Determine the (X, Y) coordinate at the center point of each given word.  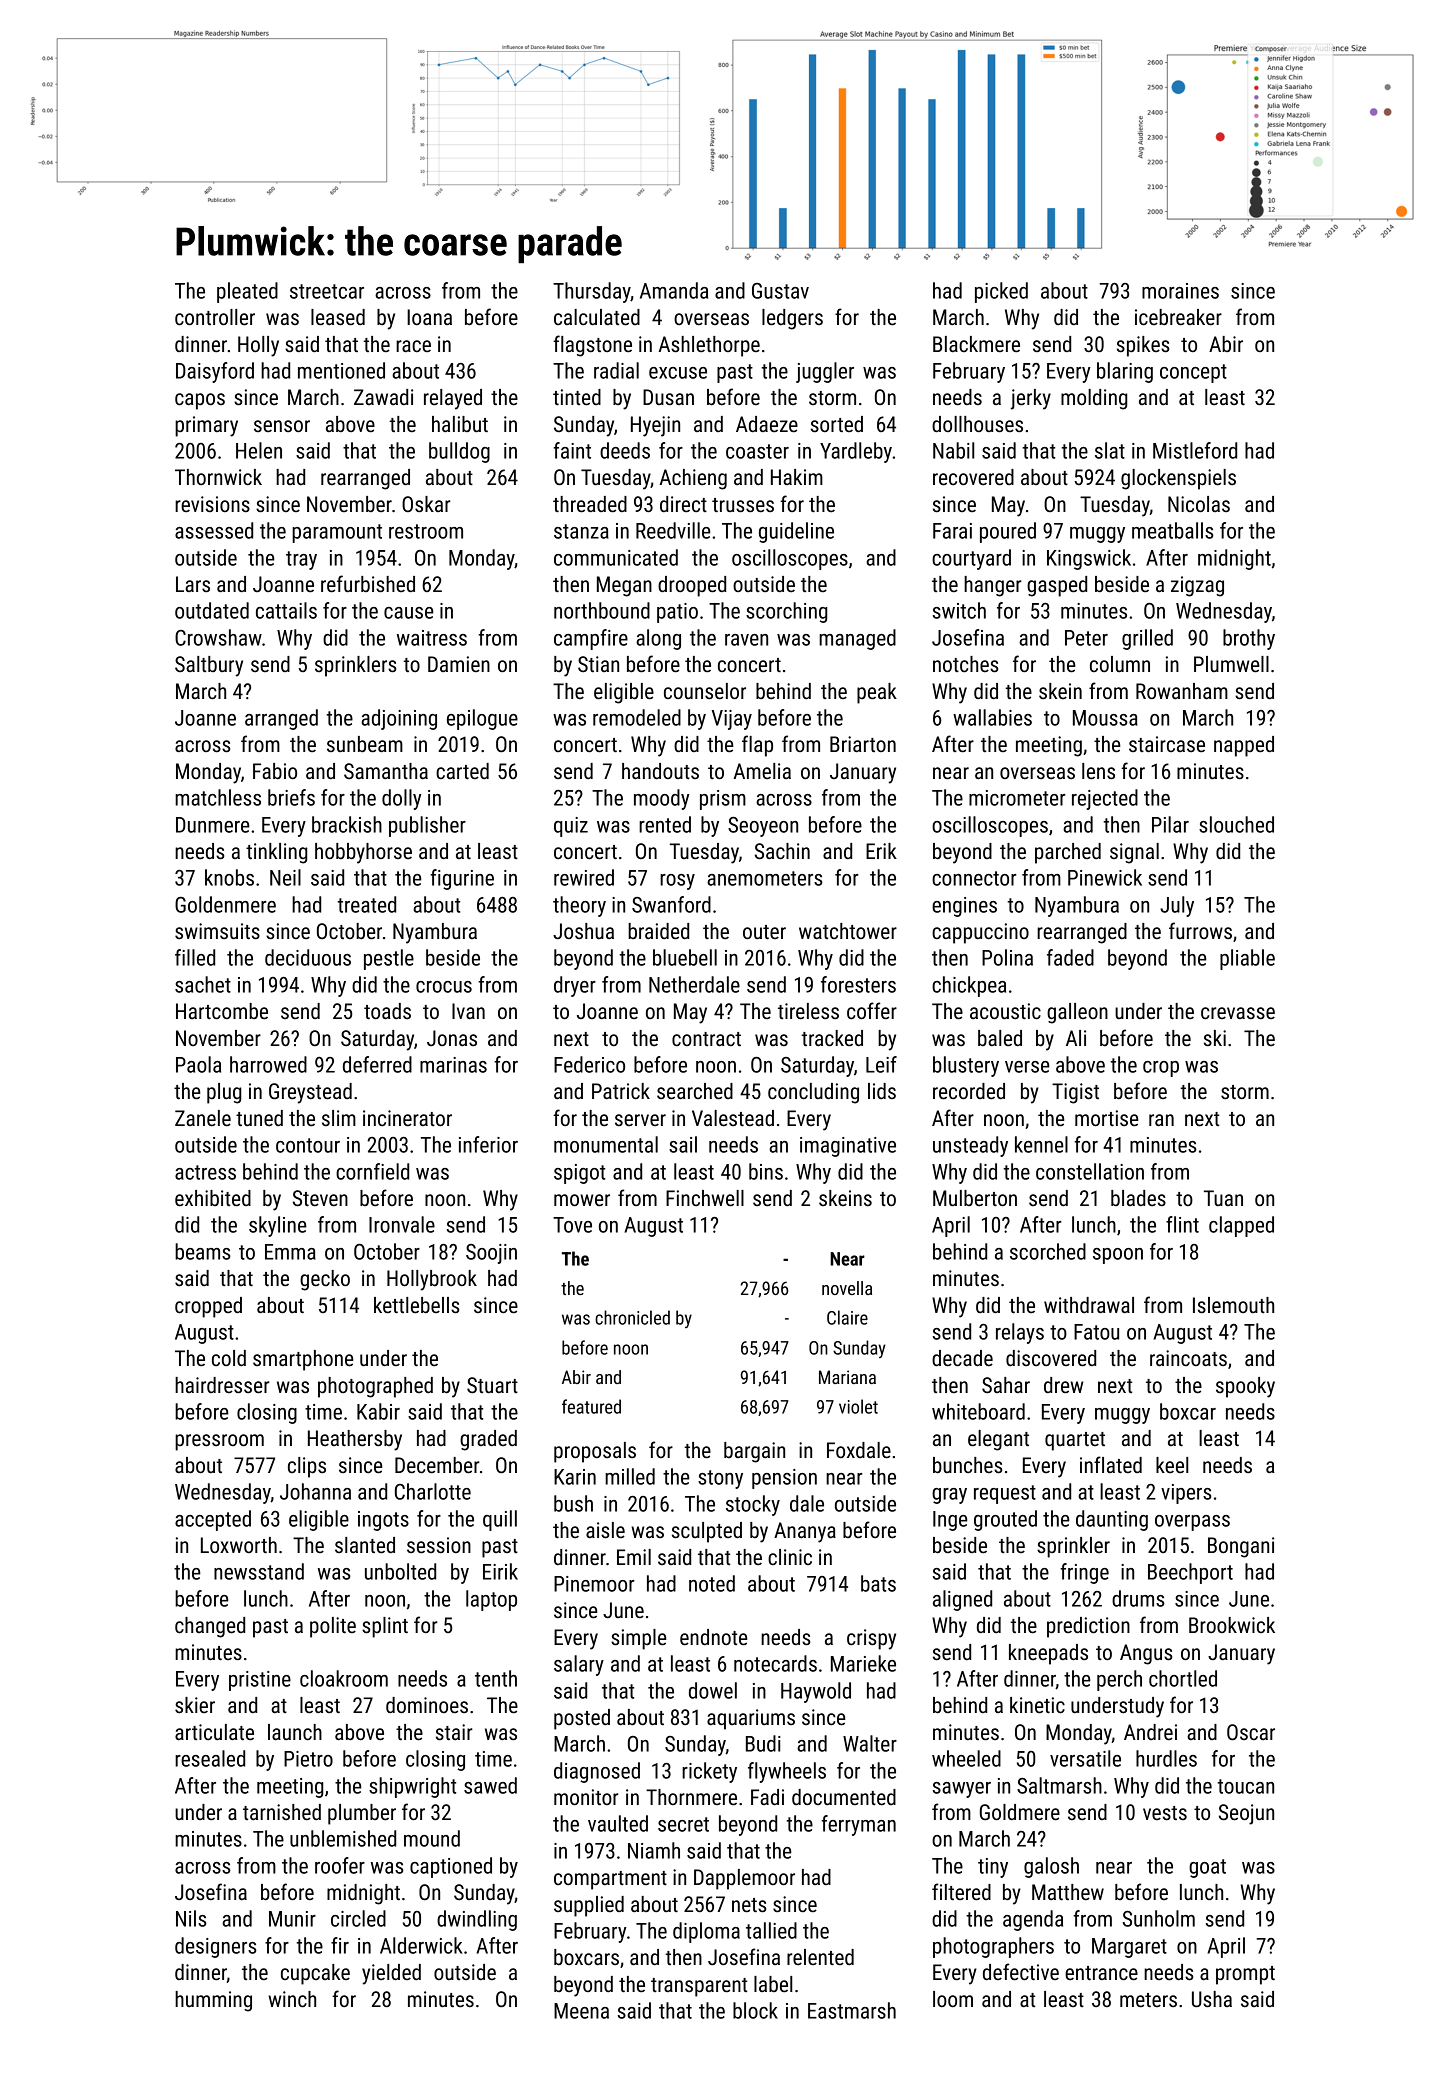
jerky (1030, 399)
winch (292, 1999)
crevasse (1238, 1013)
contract (706, 1039)
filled (195, 957)
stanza (581, 531)
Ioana (429, 317)
